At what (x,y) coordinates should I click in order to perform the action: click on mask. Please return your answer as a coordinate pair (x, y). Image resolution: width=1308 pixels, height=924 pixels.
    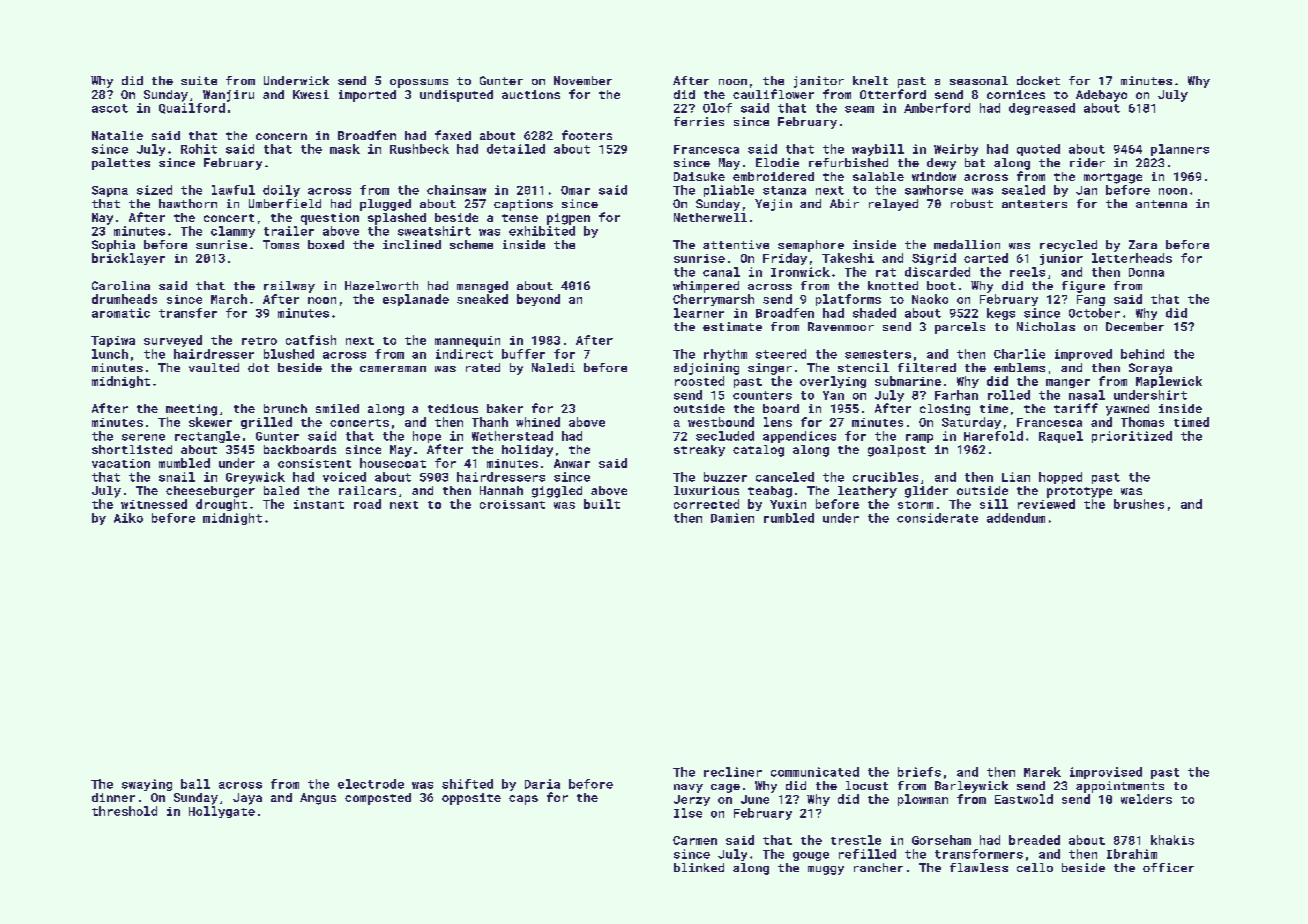
    Looking at the image, I should click on (345, 149).
